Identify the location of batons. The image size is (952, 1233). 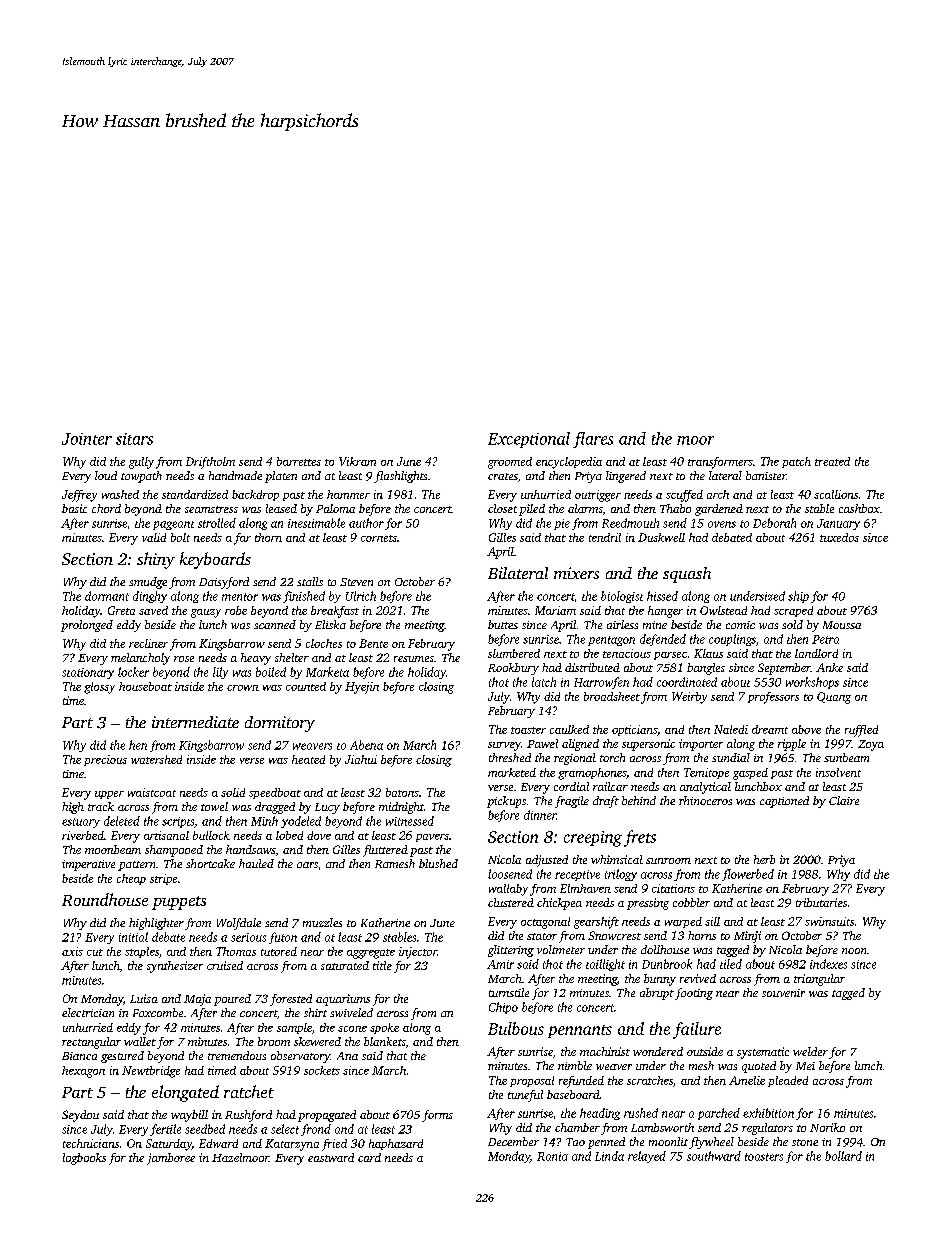
(402, 792).
